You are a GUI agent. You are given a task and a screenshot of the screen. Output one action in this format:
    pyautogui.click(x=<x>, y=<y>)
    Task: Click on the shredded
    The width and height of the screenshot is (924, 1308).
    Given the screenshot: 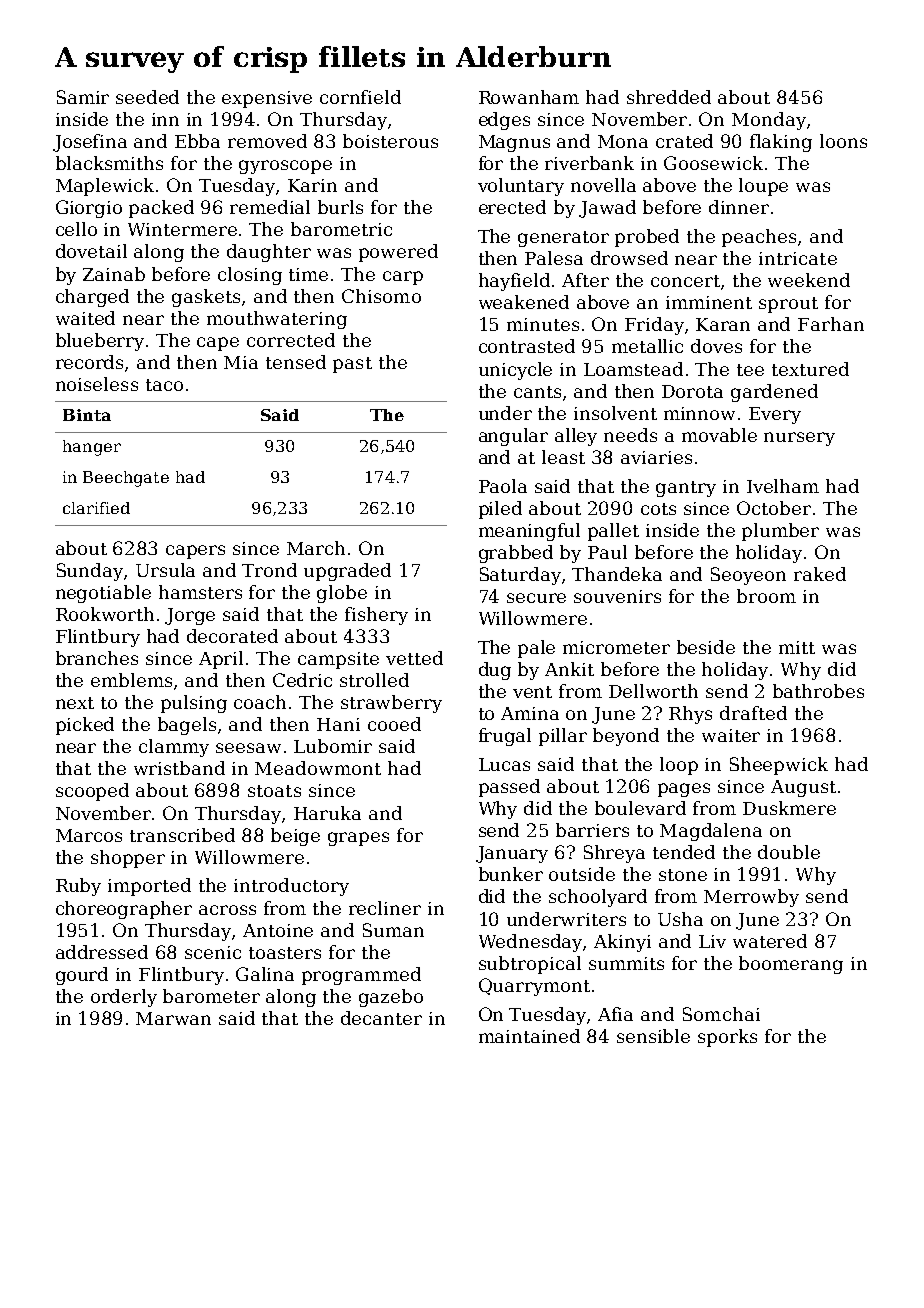 What is the action you would take?
    pyautogui.click(x=669, y=97)
